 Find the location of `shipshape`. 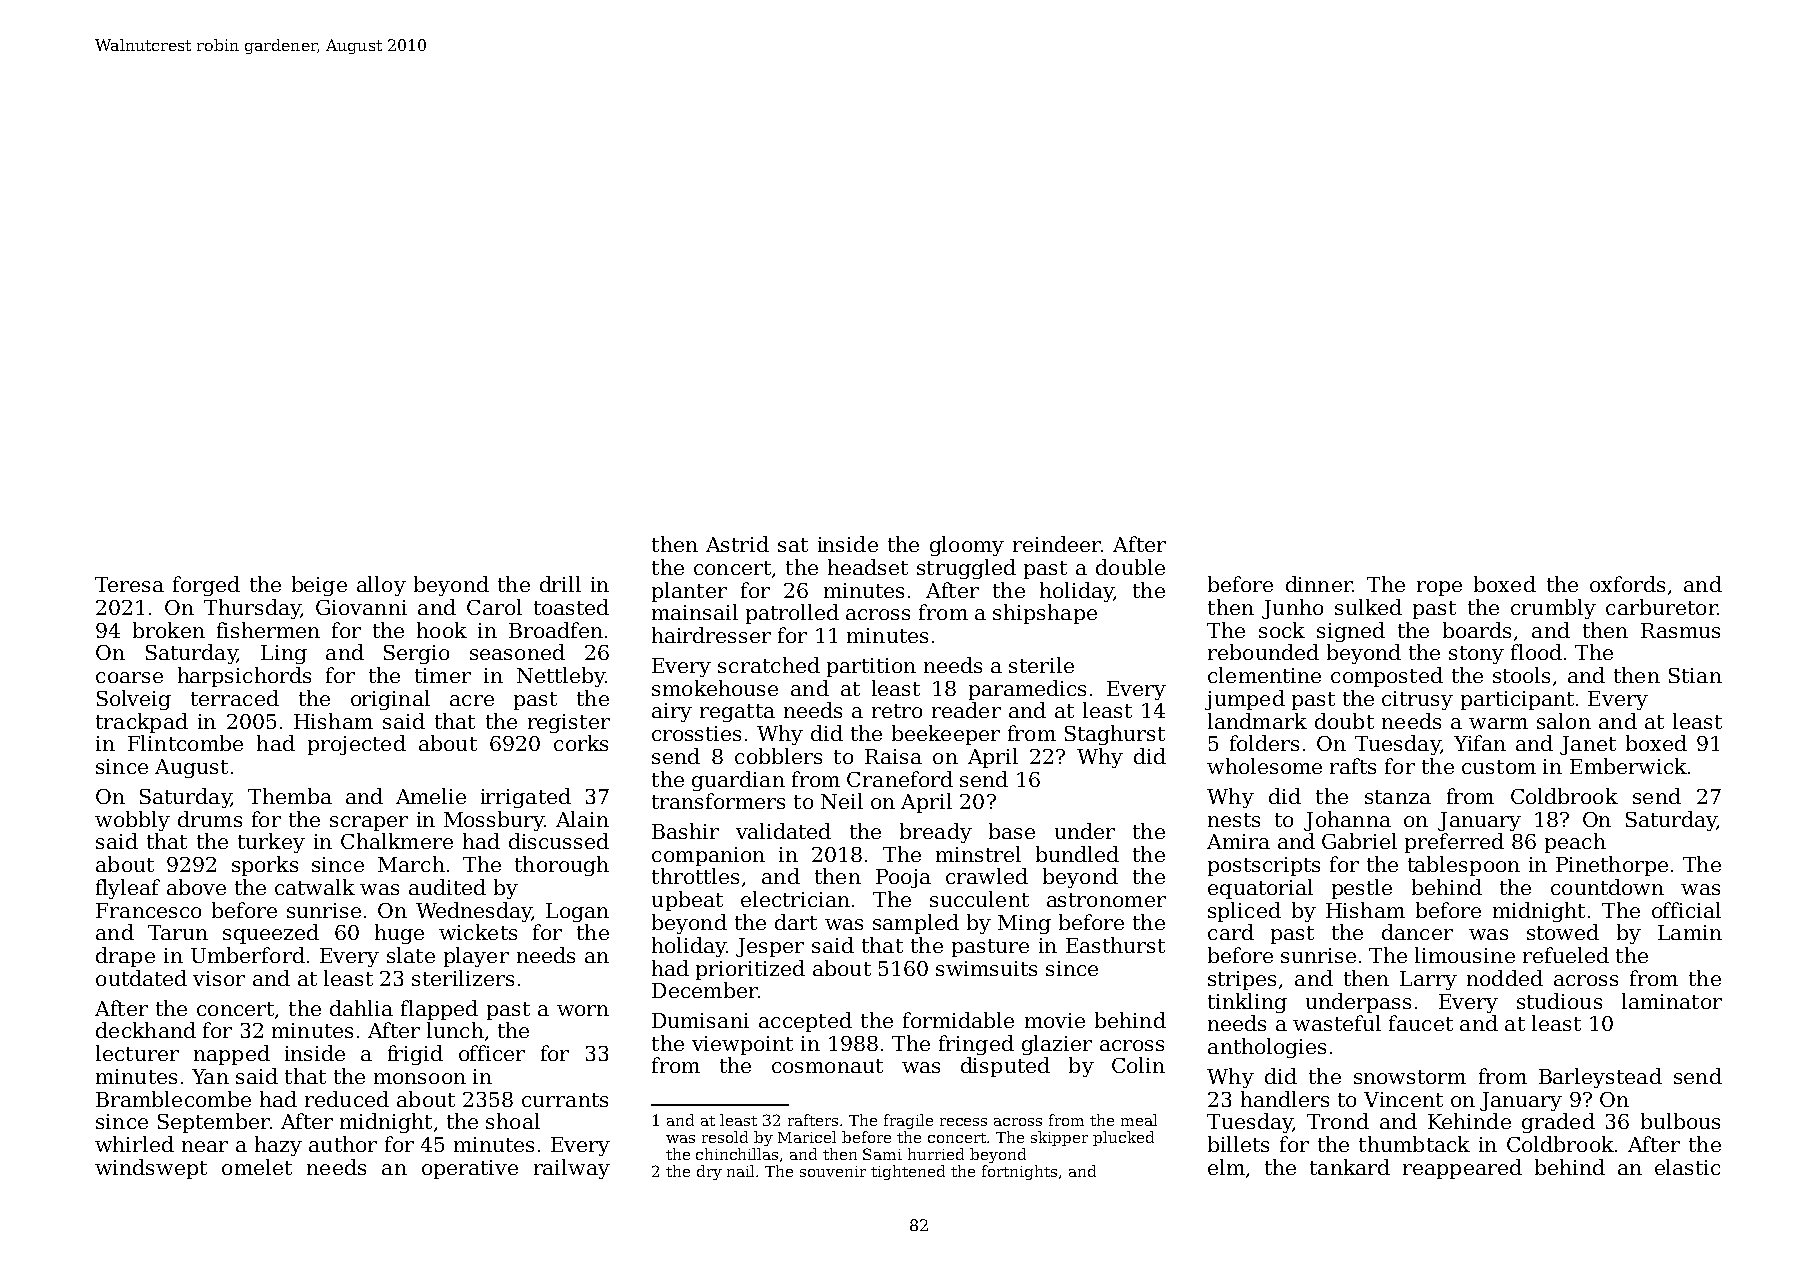

shipshape is located at coordinates (1045, 614).
